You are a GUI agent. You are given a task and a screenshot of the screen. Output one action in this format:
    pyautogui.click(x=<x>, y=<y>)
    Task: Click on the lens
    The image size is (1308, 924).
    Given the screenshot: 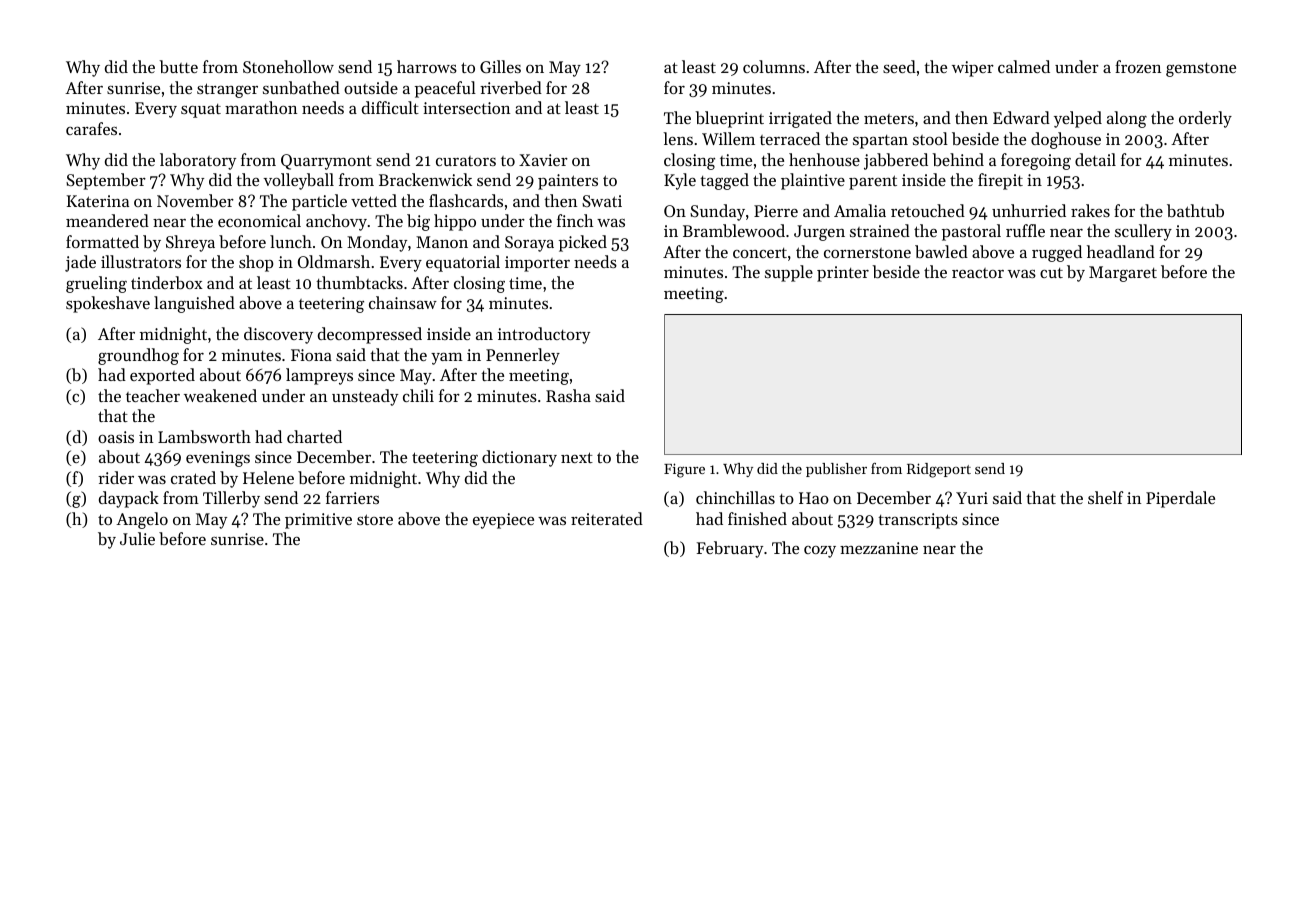 What is the action you would take?
    pyautogui.click(x=678, y=138)
